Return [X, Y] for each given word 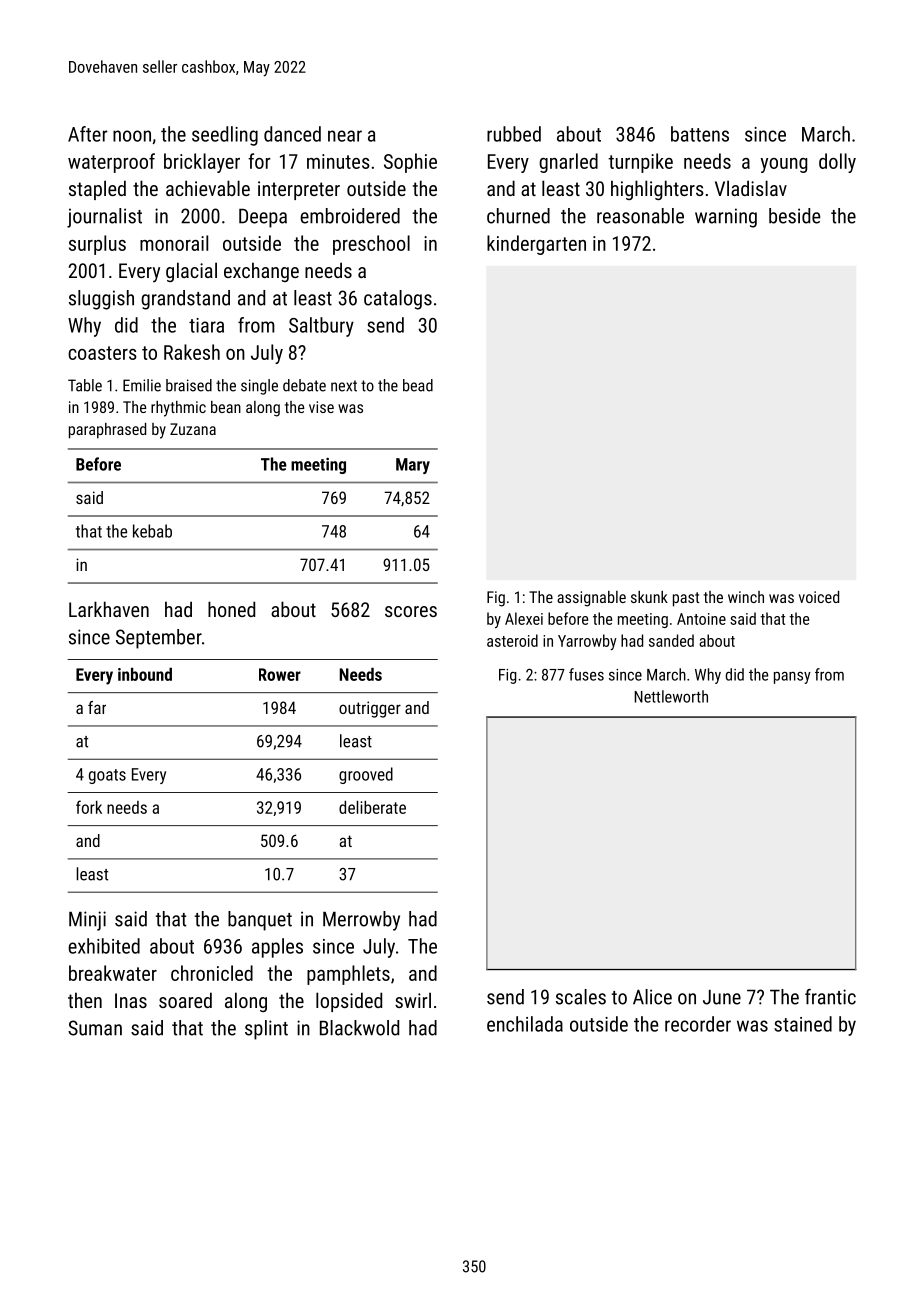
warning [726, 218]
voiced [819, 597]
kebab [152, 531]
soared [185, 1000]
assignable [591, 599]
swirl [413, 1000]
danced [292, 134]
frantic [830, 997]
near [345, 136]
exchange [261, 272]
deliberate [372, 807]
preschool [371, 245]
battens [700, 134]
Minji [87, 921]
